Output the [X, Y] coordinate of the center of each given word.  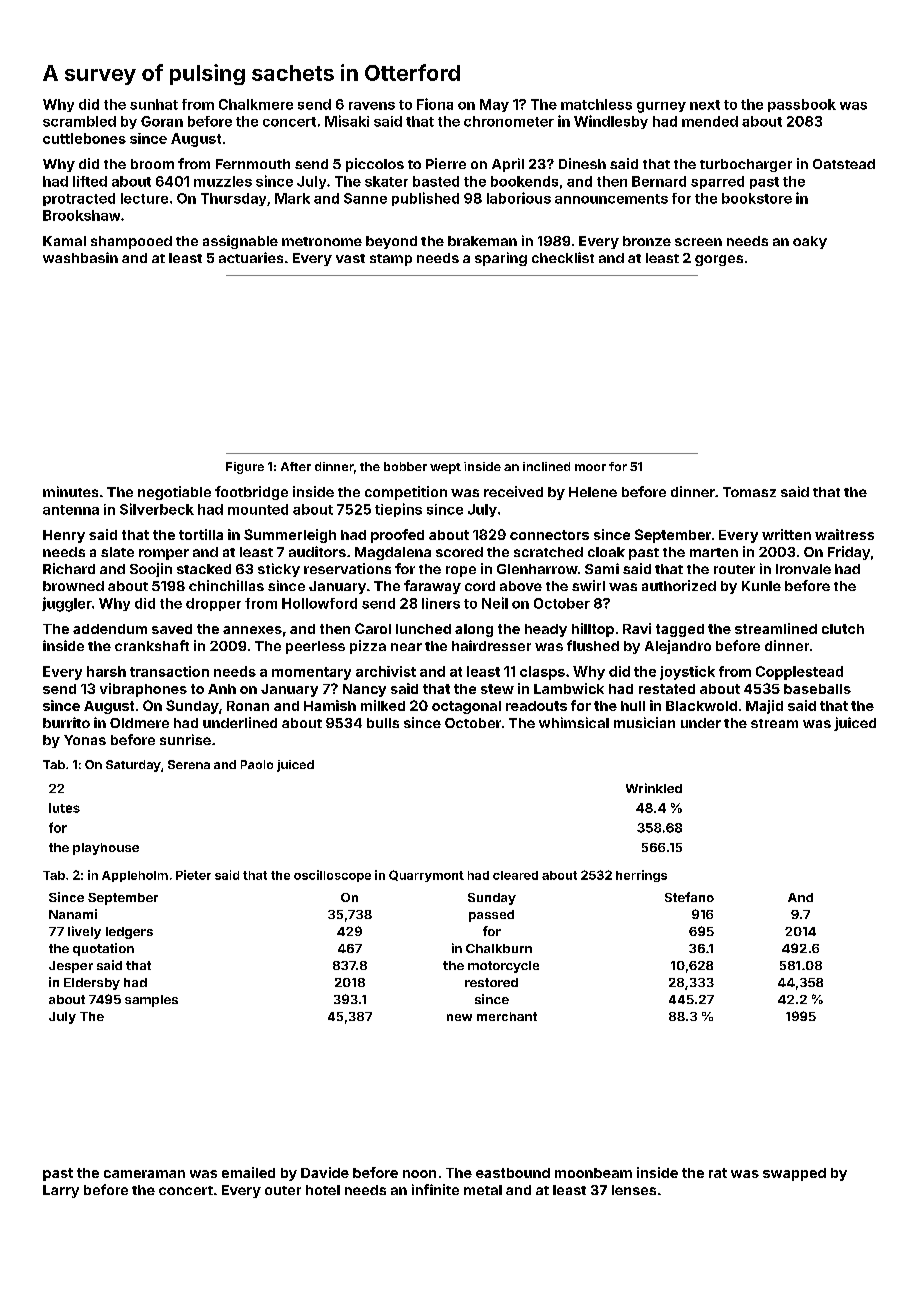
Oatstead [844, 164]
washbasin [80, 257]
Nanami [73, 914]
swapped [794, 1174]
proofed [397, 536]
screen [698, 242]
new [459, 1017]
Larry [61, 1191]
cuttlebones [84, 138]
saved [172, 629]
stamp [391, 260]
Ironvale [803, 569]
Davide [325, 1172]
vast [350, 258]
